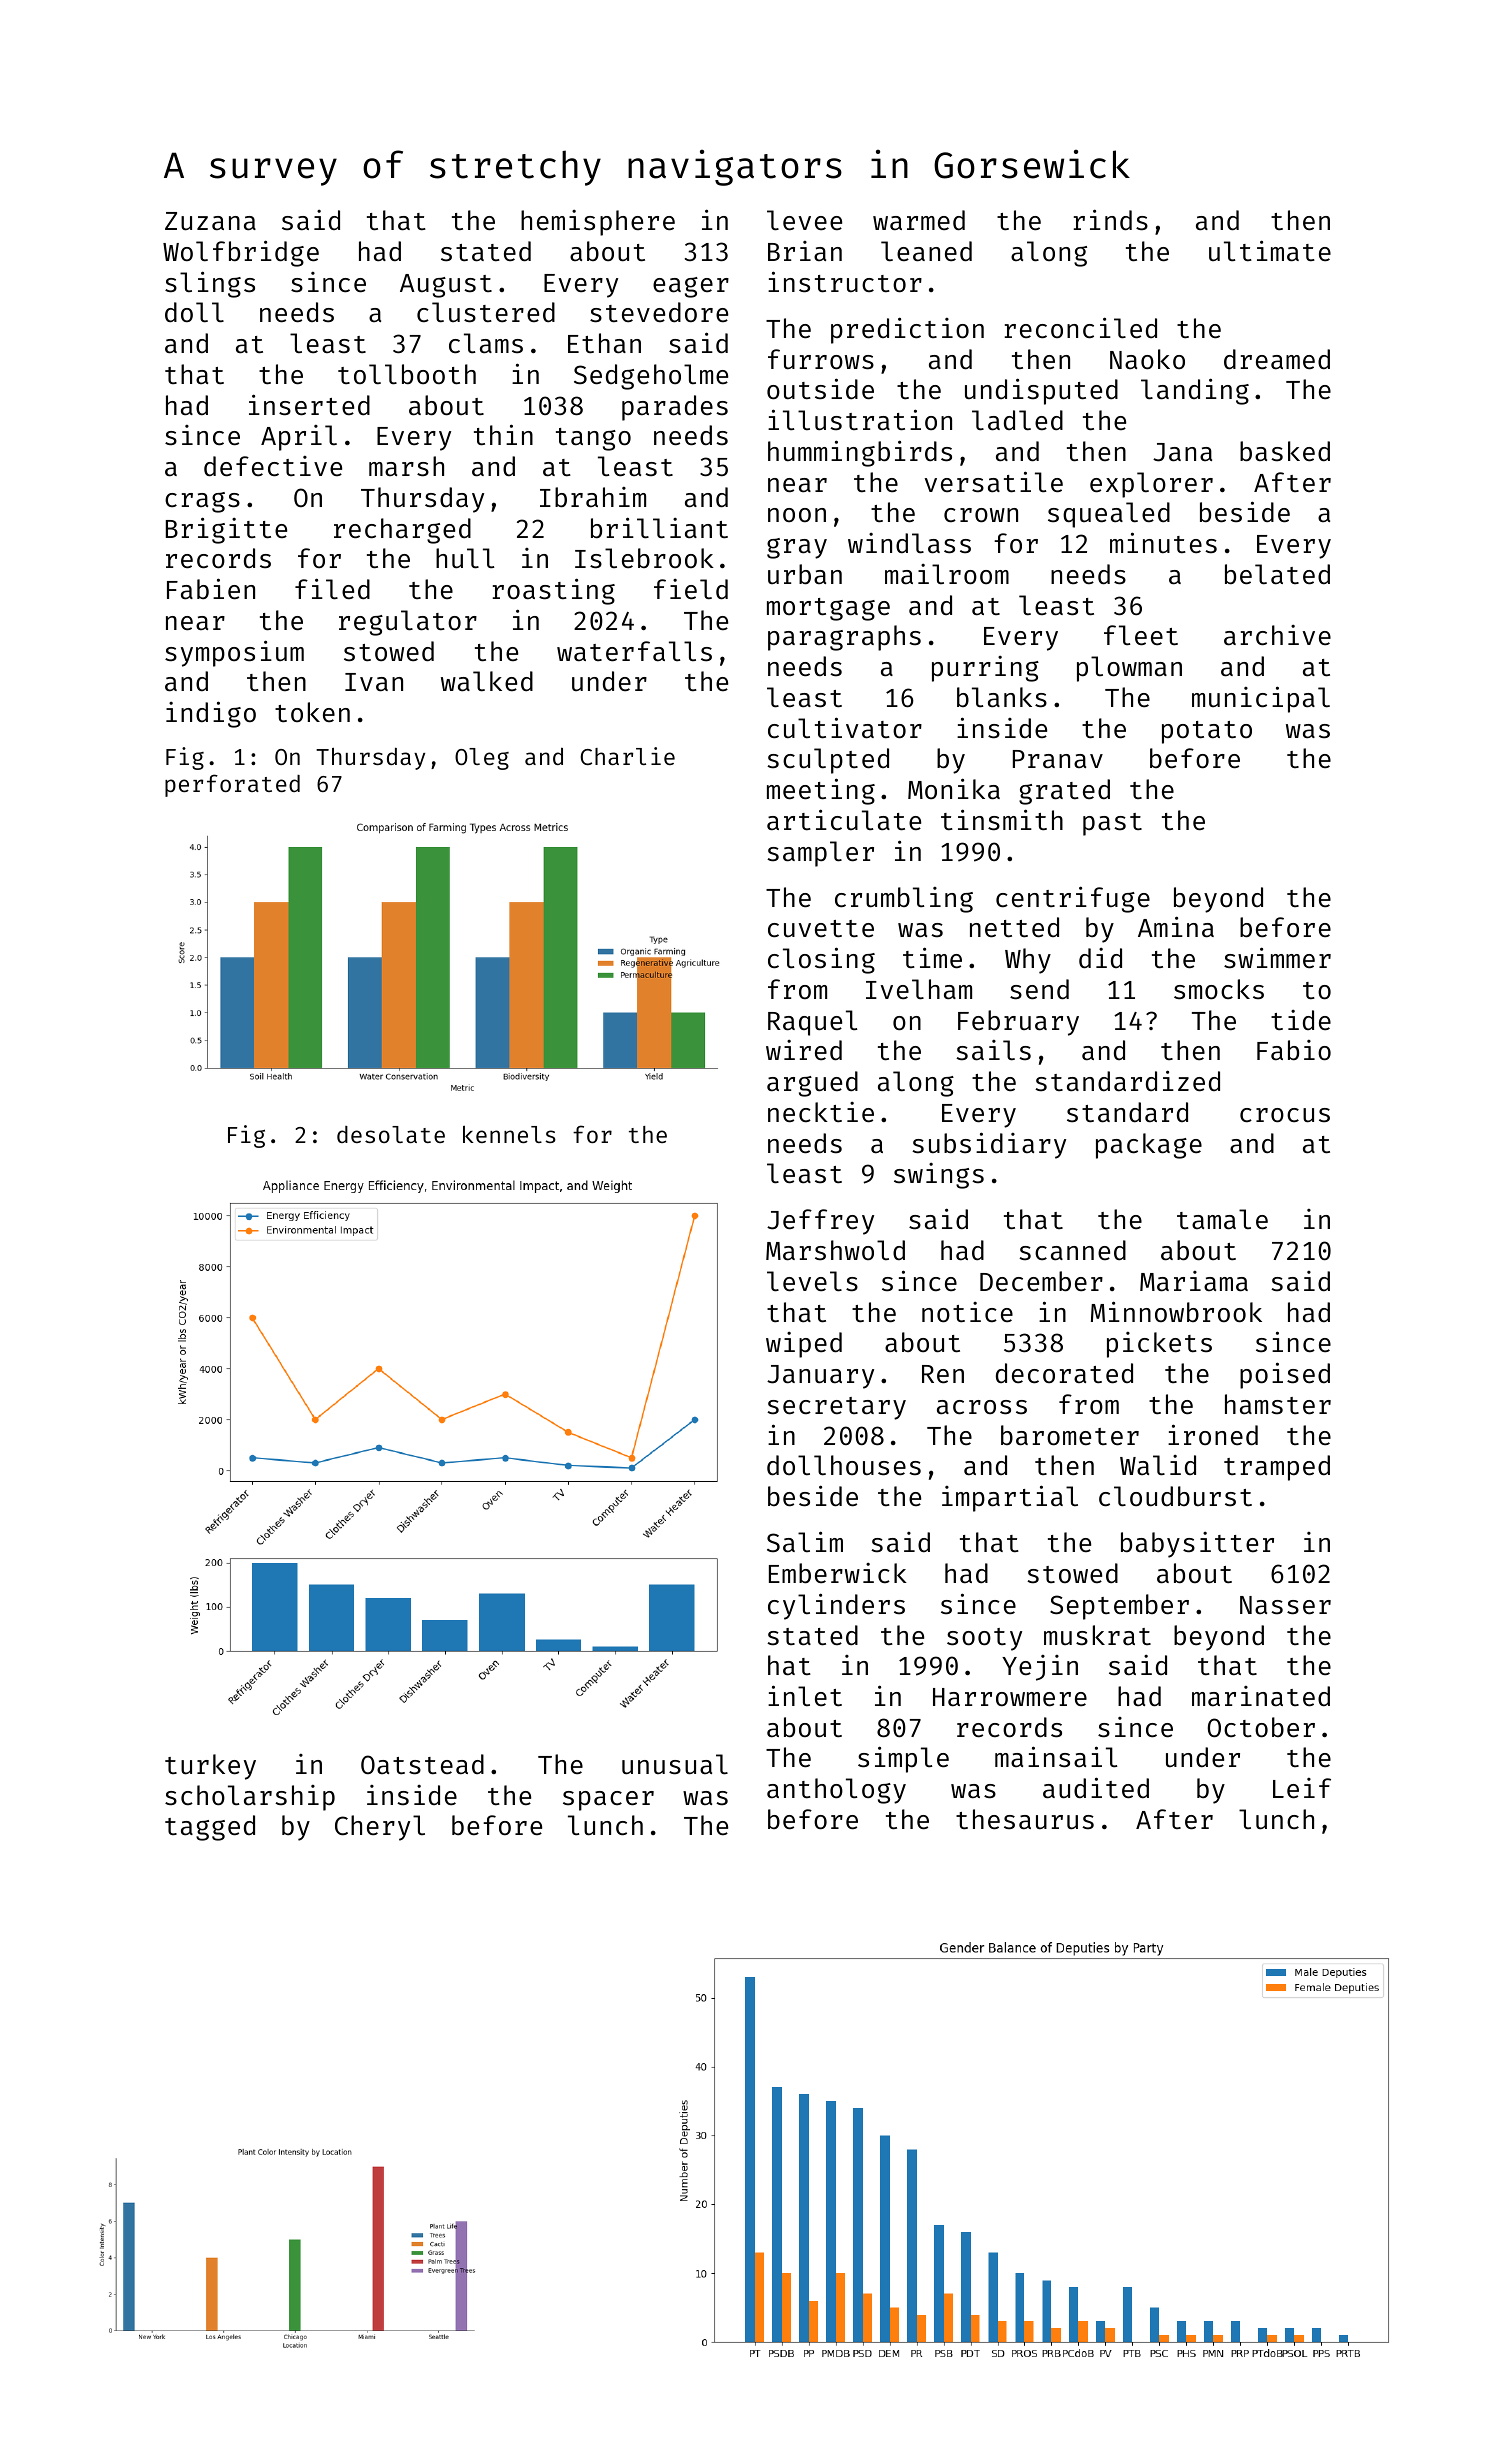 Image resolution: width=1496 pixels, height=2464 pixels. I want to click on necktie, so click(821, 1112).
